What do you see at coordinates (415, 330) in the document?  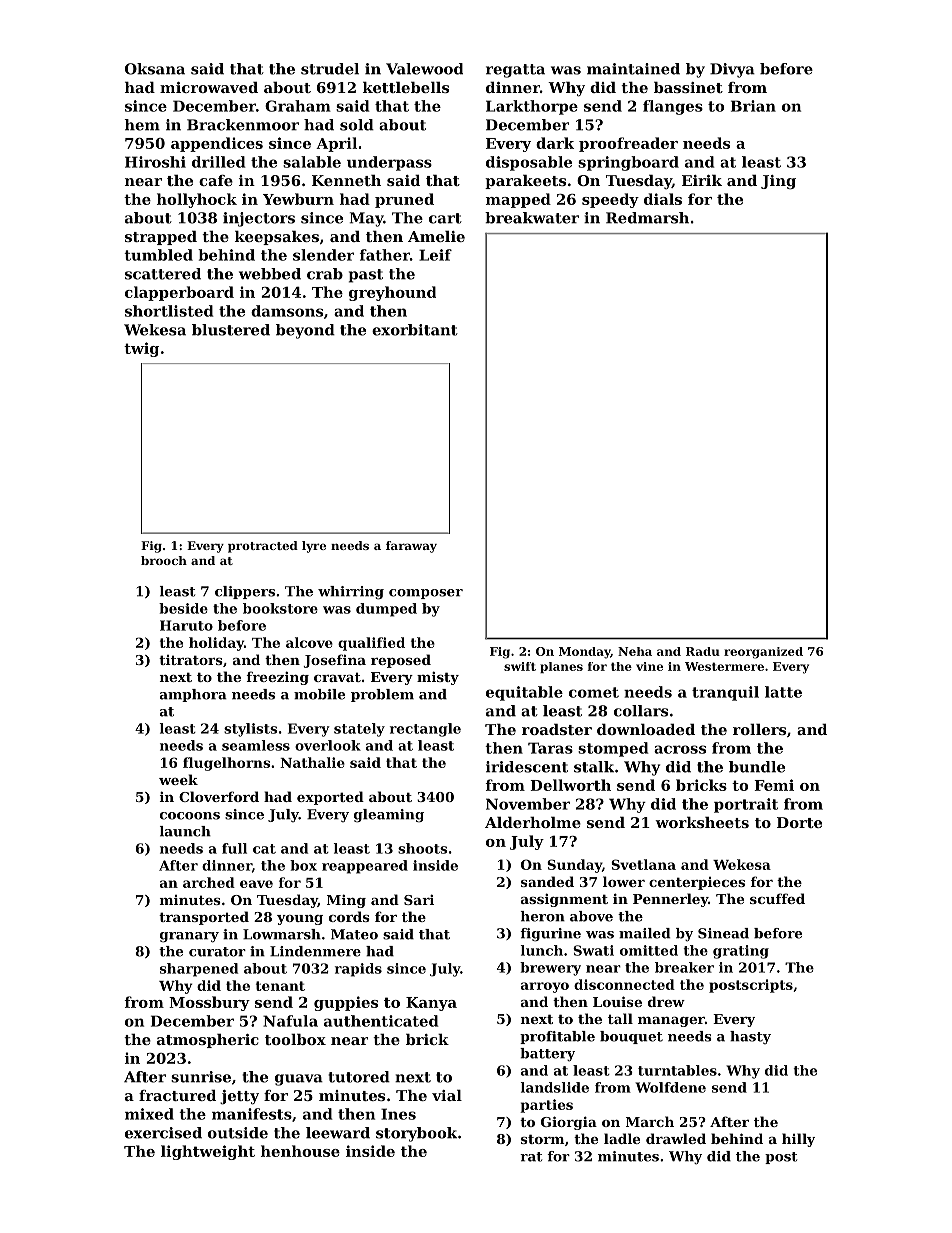 I see `exorbitant` at bounding box center [415, 330].
